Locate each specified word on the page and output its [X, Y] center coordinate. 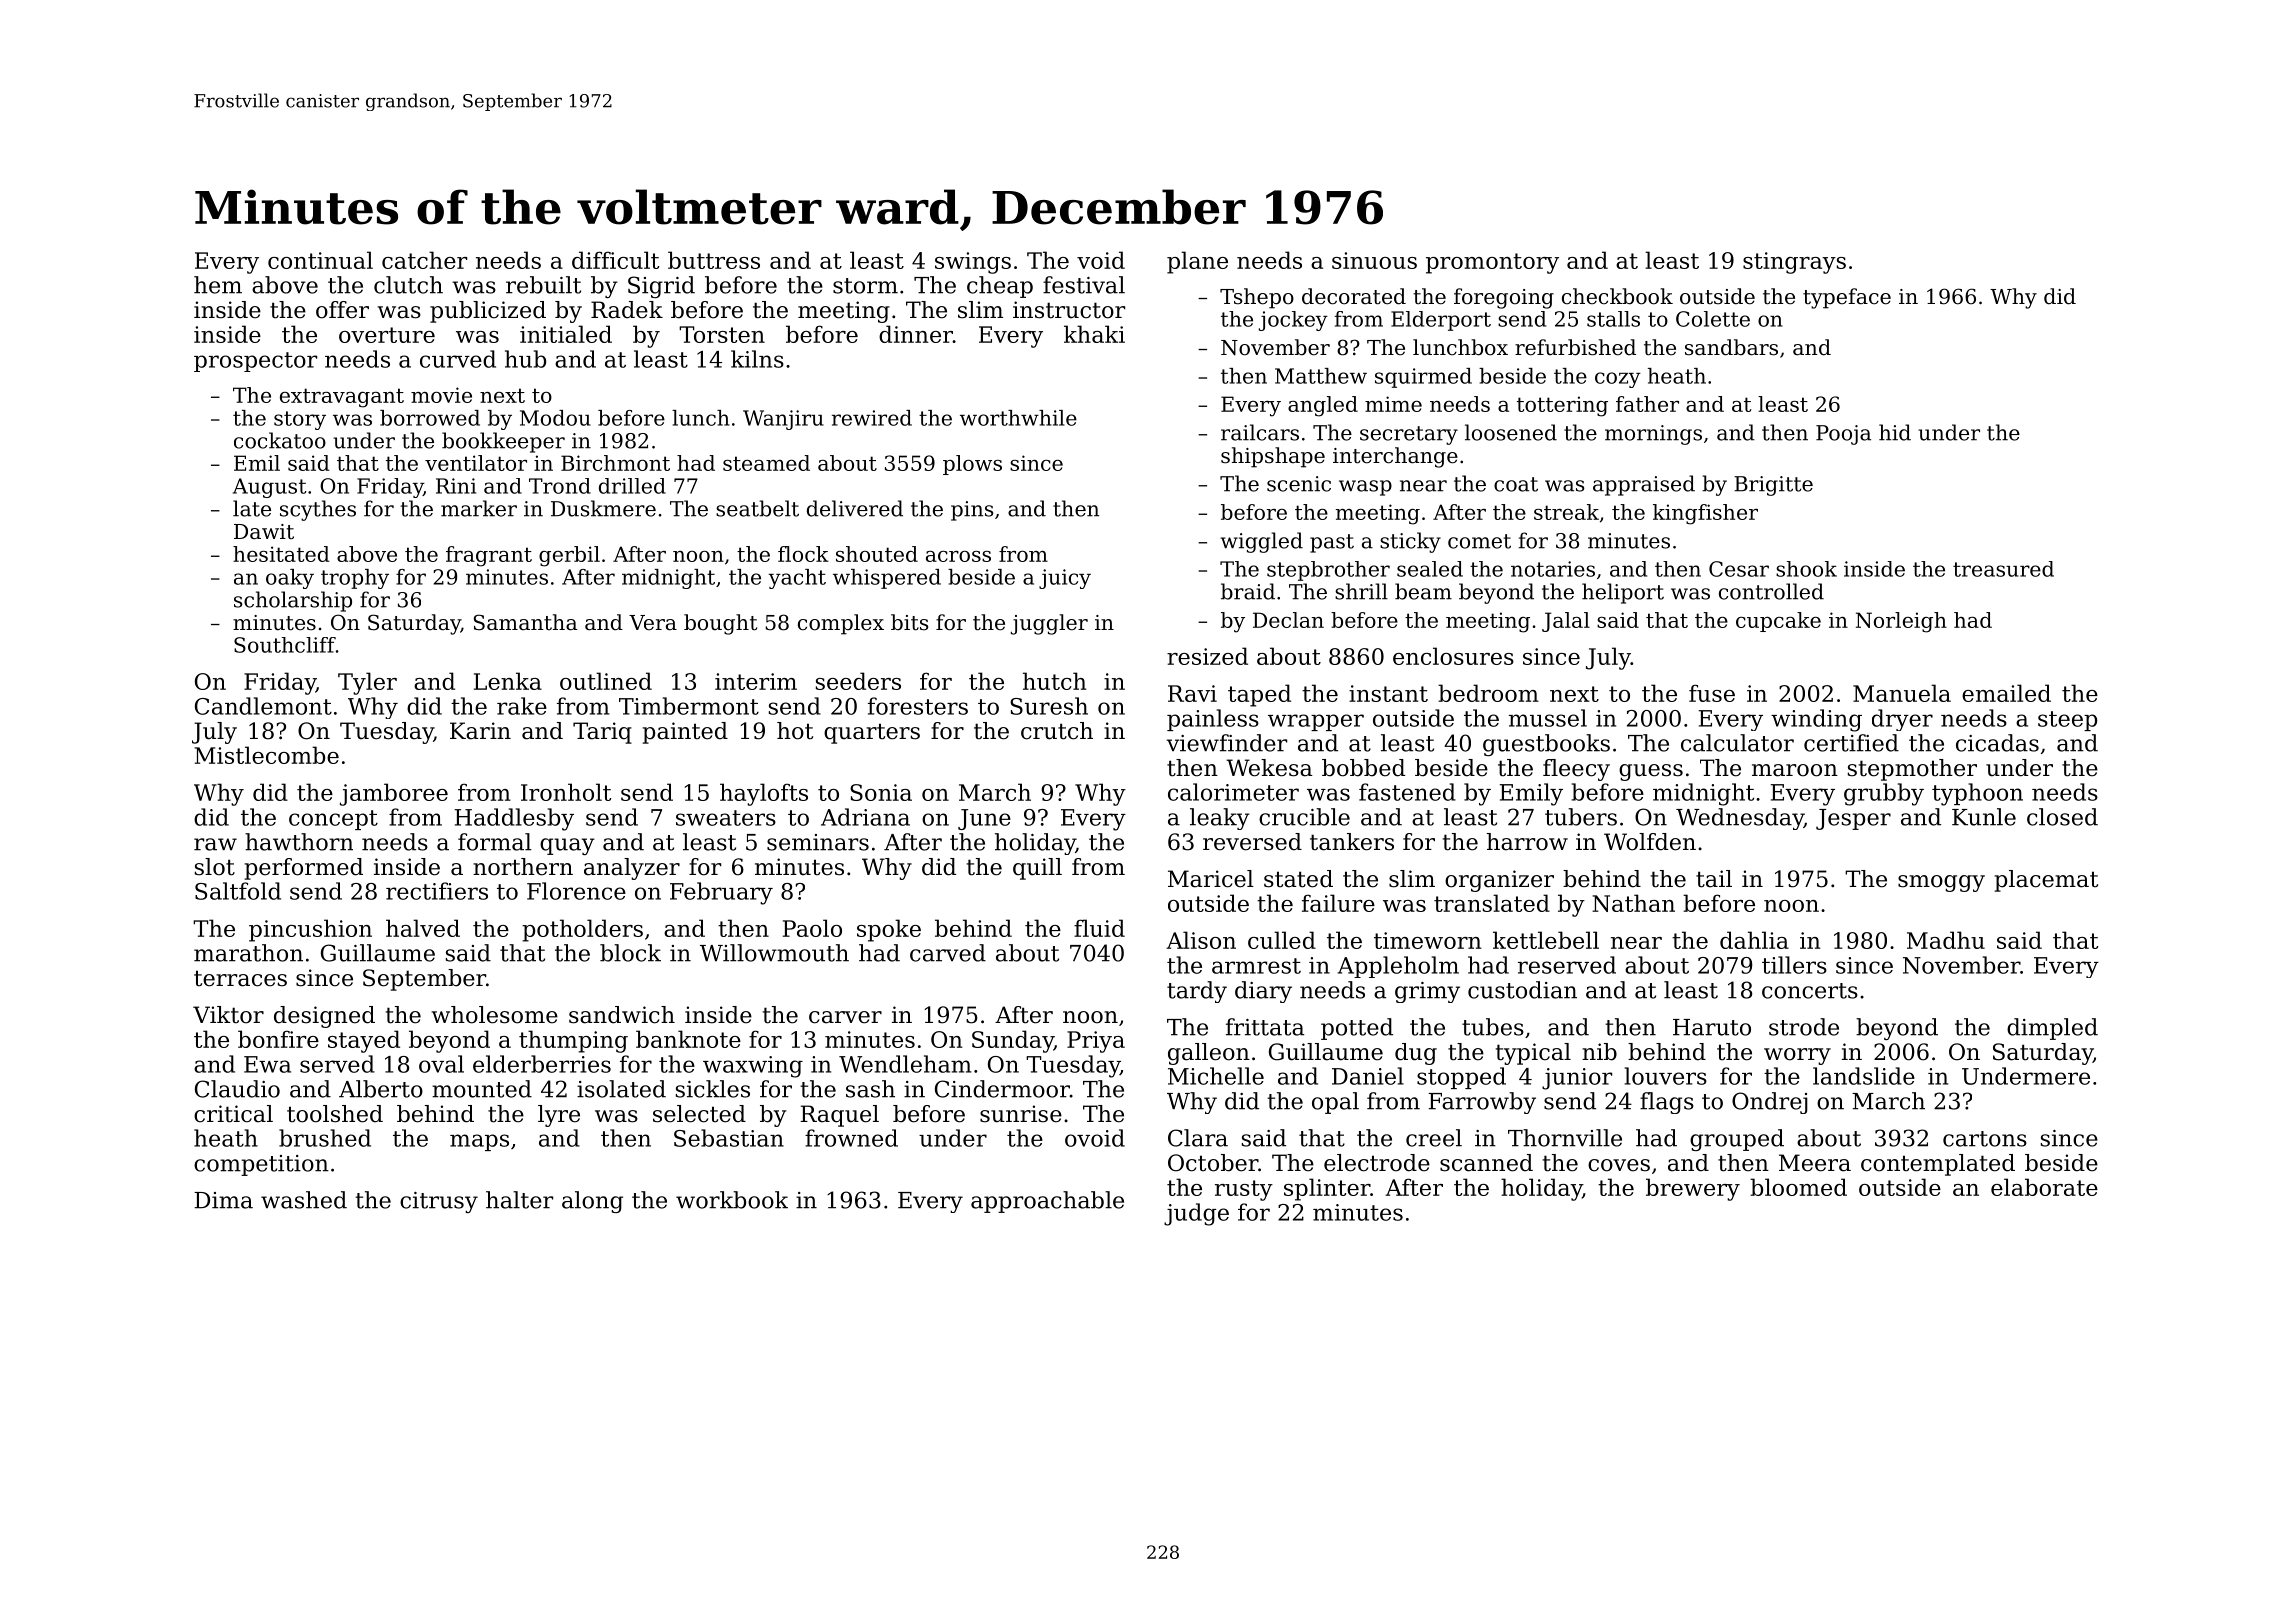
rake [522, 706]
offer [342, 310]
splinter [1327, 1189]
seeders [858, 681]
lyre [559, 1116]
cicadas [1997, 743]
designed [324, 1017]
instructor [1069, 310]
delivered [855, 508]
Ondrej [1770, 1103]
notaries [1553, 569]
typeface [1847, 298]
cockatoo [280, 440]
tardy [1197, 992]
